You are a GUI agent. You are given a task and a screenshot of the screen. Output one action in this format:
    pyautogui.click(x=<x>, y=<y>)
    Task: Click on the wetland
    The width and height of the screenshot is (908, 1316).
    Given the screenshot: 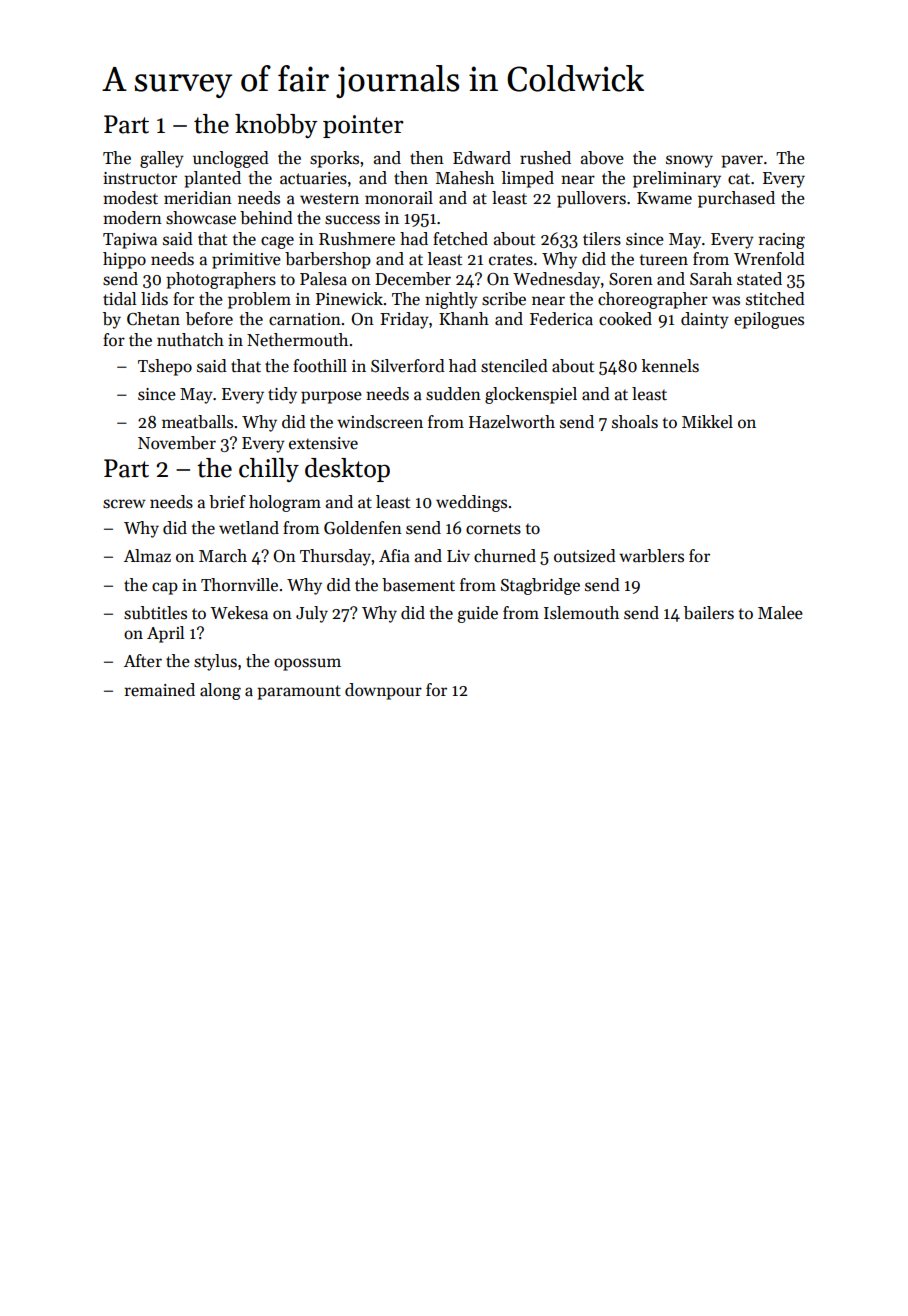 What is the action you would take?
    pyautogui.click(x=249, y=528)
